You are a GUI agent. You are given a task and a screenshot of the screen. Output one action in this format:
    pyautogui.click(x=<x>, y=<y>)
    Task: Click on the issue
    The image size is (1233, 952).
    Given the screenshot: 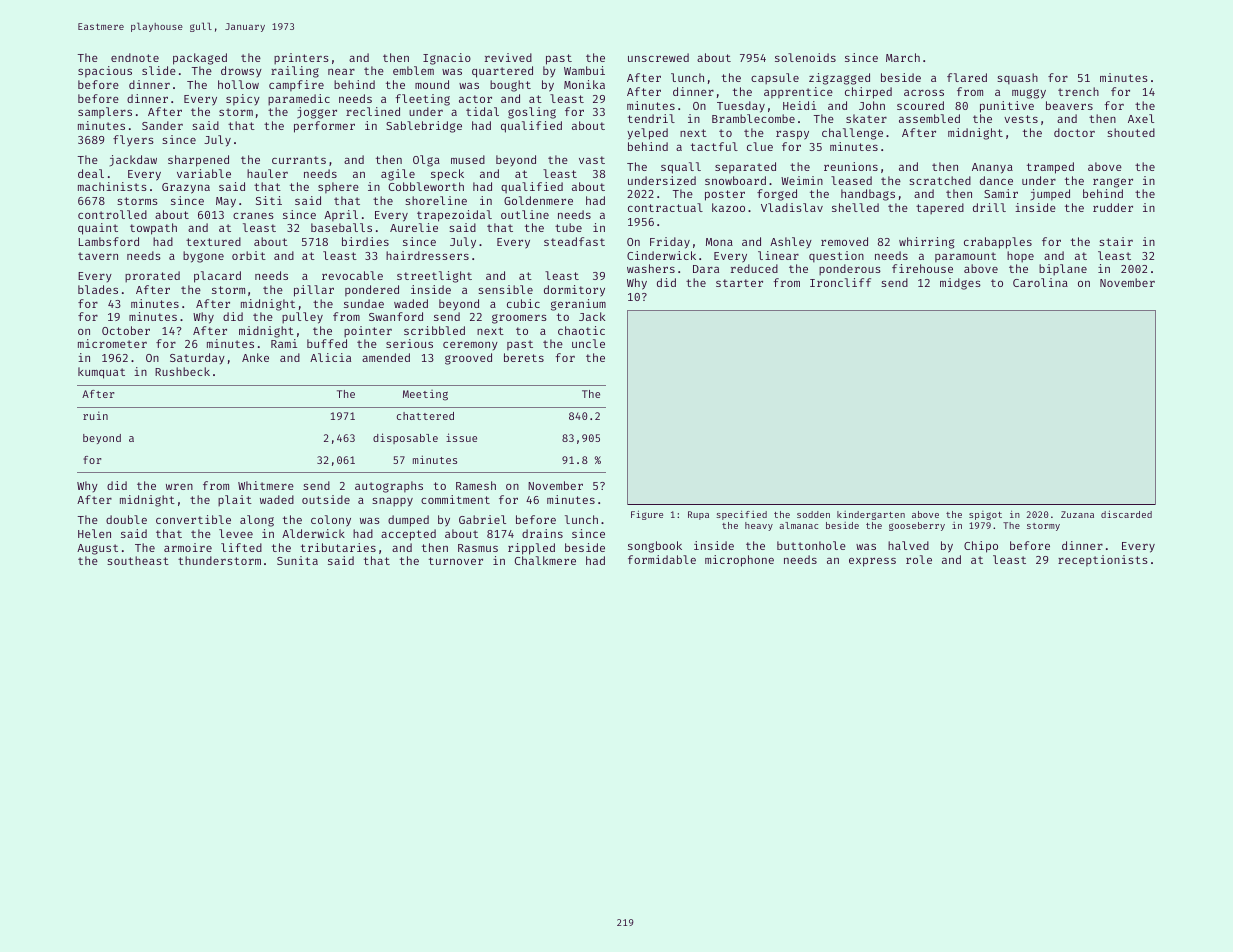 What is the action you would take?
    pyautogui.click(x=461, y=437)
